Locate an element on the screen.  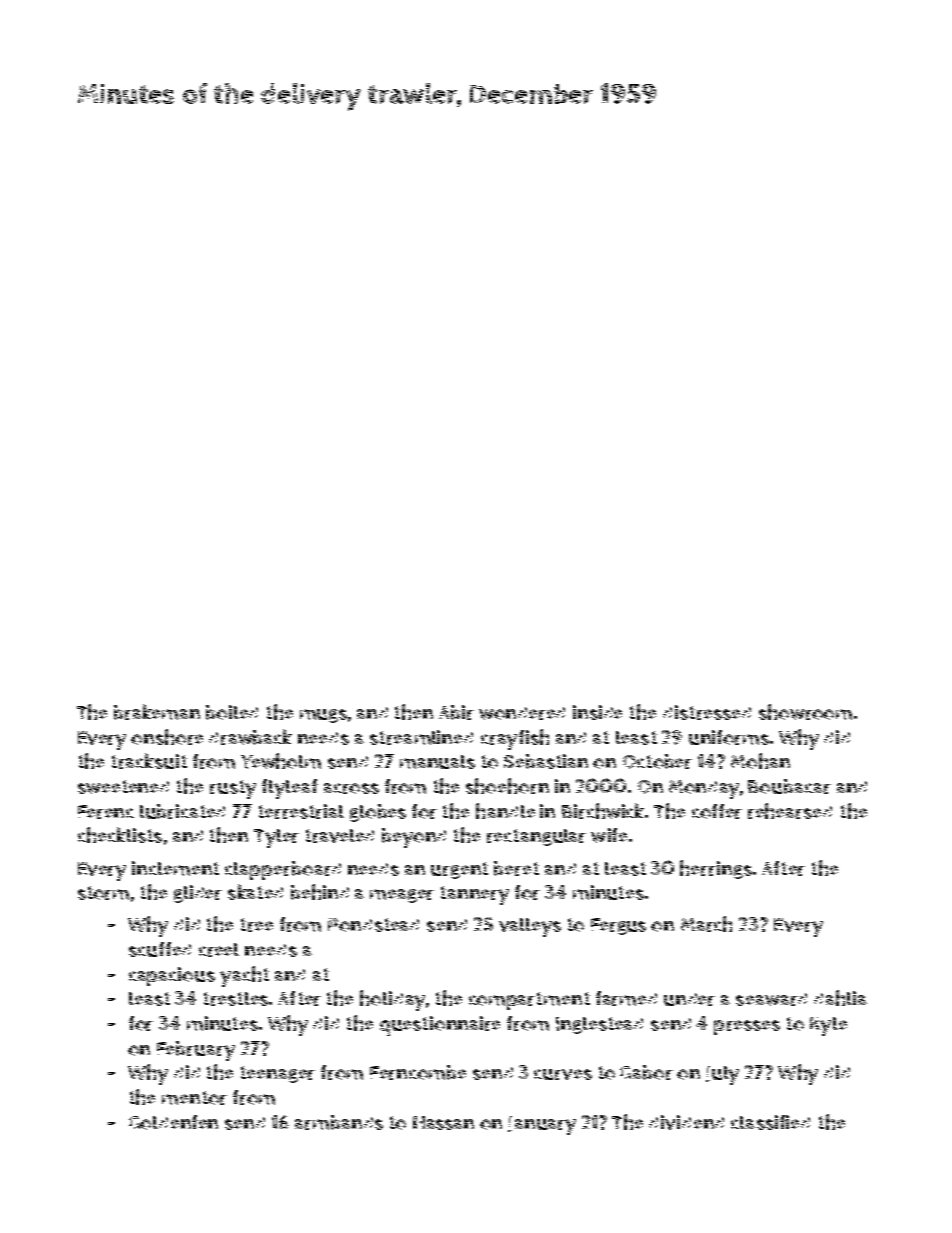
Abir is located at coordinates (456, 712).
